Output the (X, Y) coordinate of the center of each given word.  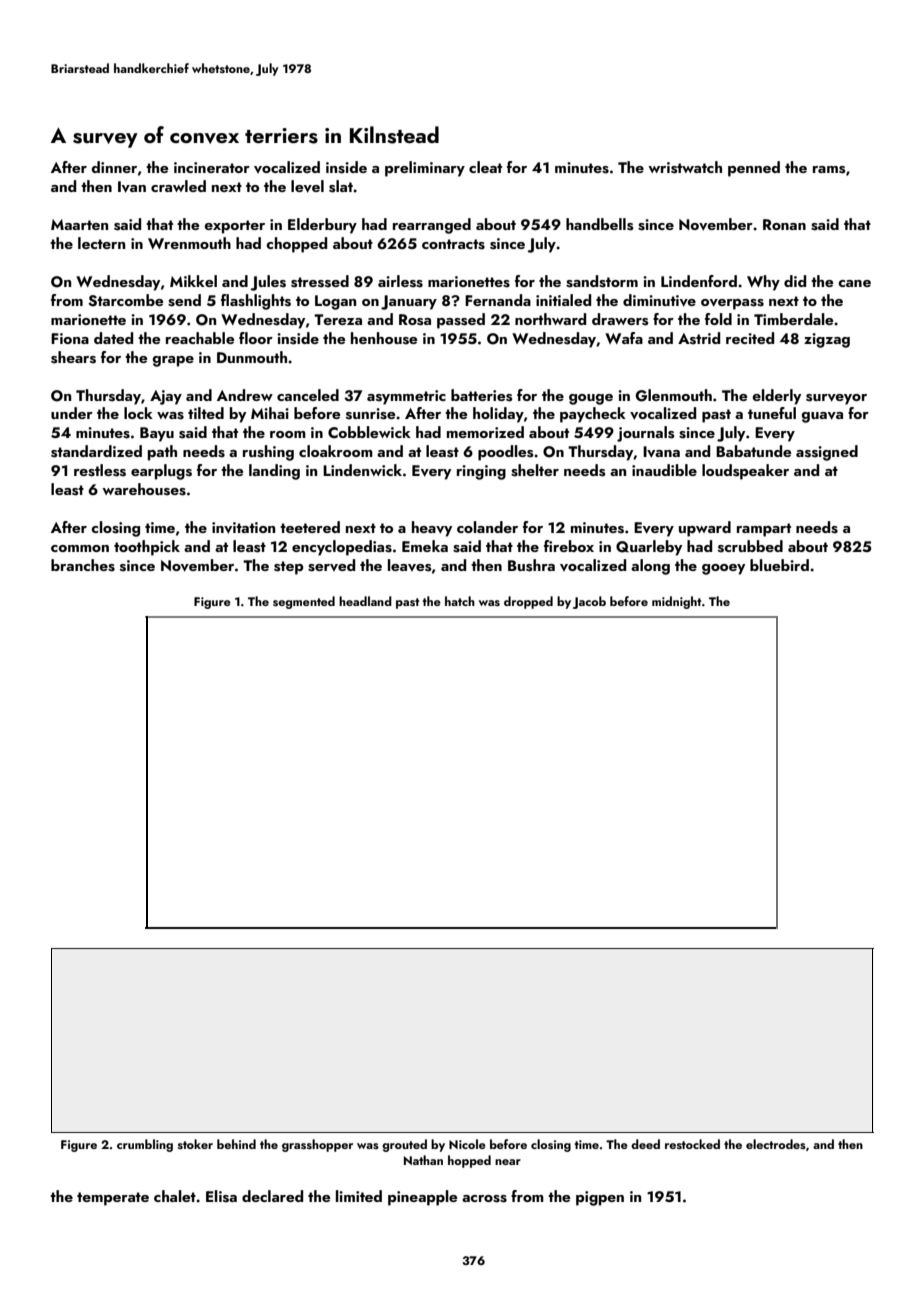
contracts (453, 244)
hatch (460, 601)
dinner (114, 167)
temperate (113, 1199)
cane (854, 283)
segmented (304, 602)
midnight (676, 602)
